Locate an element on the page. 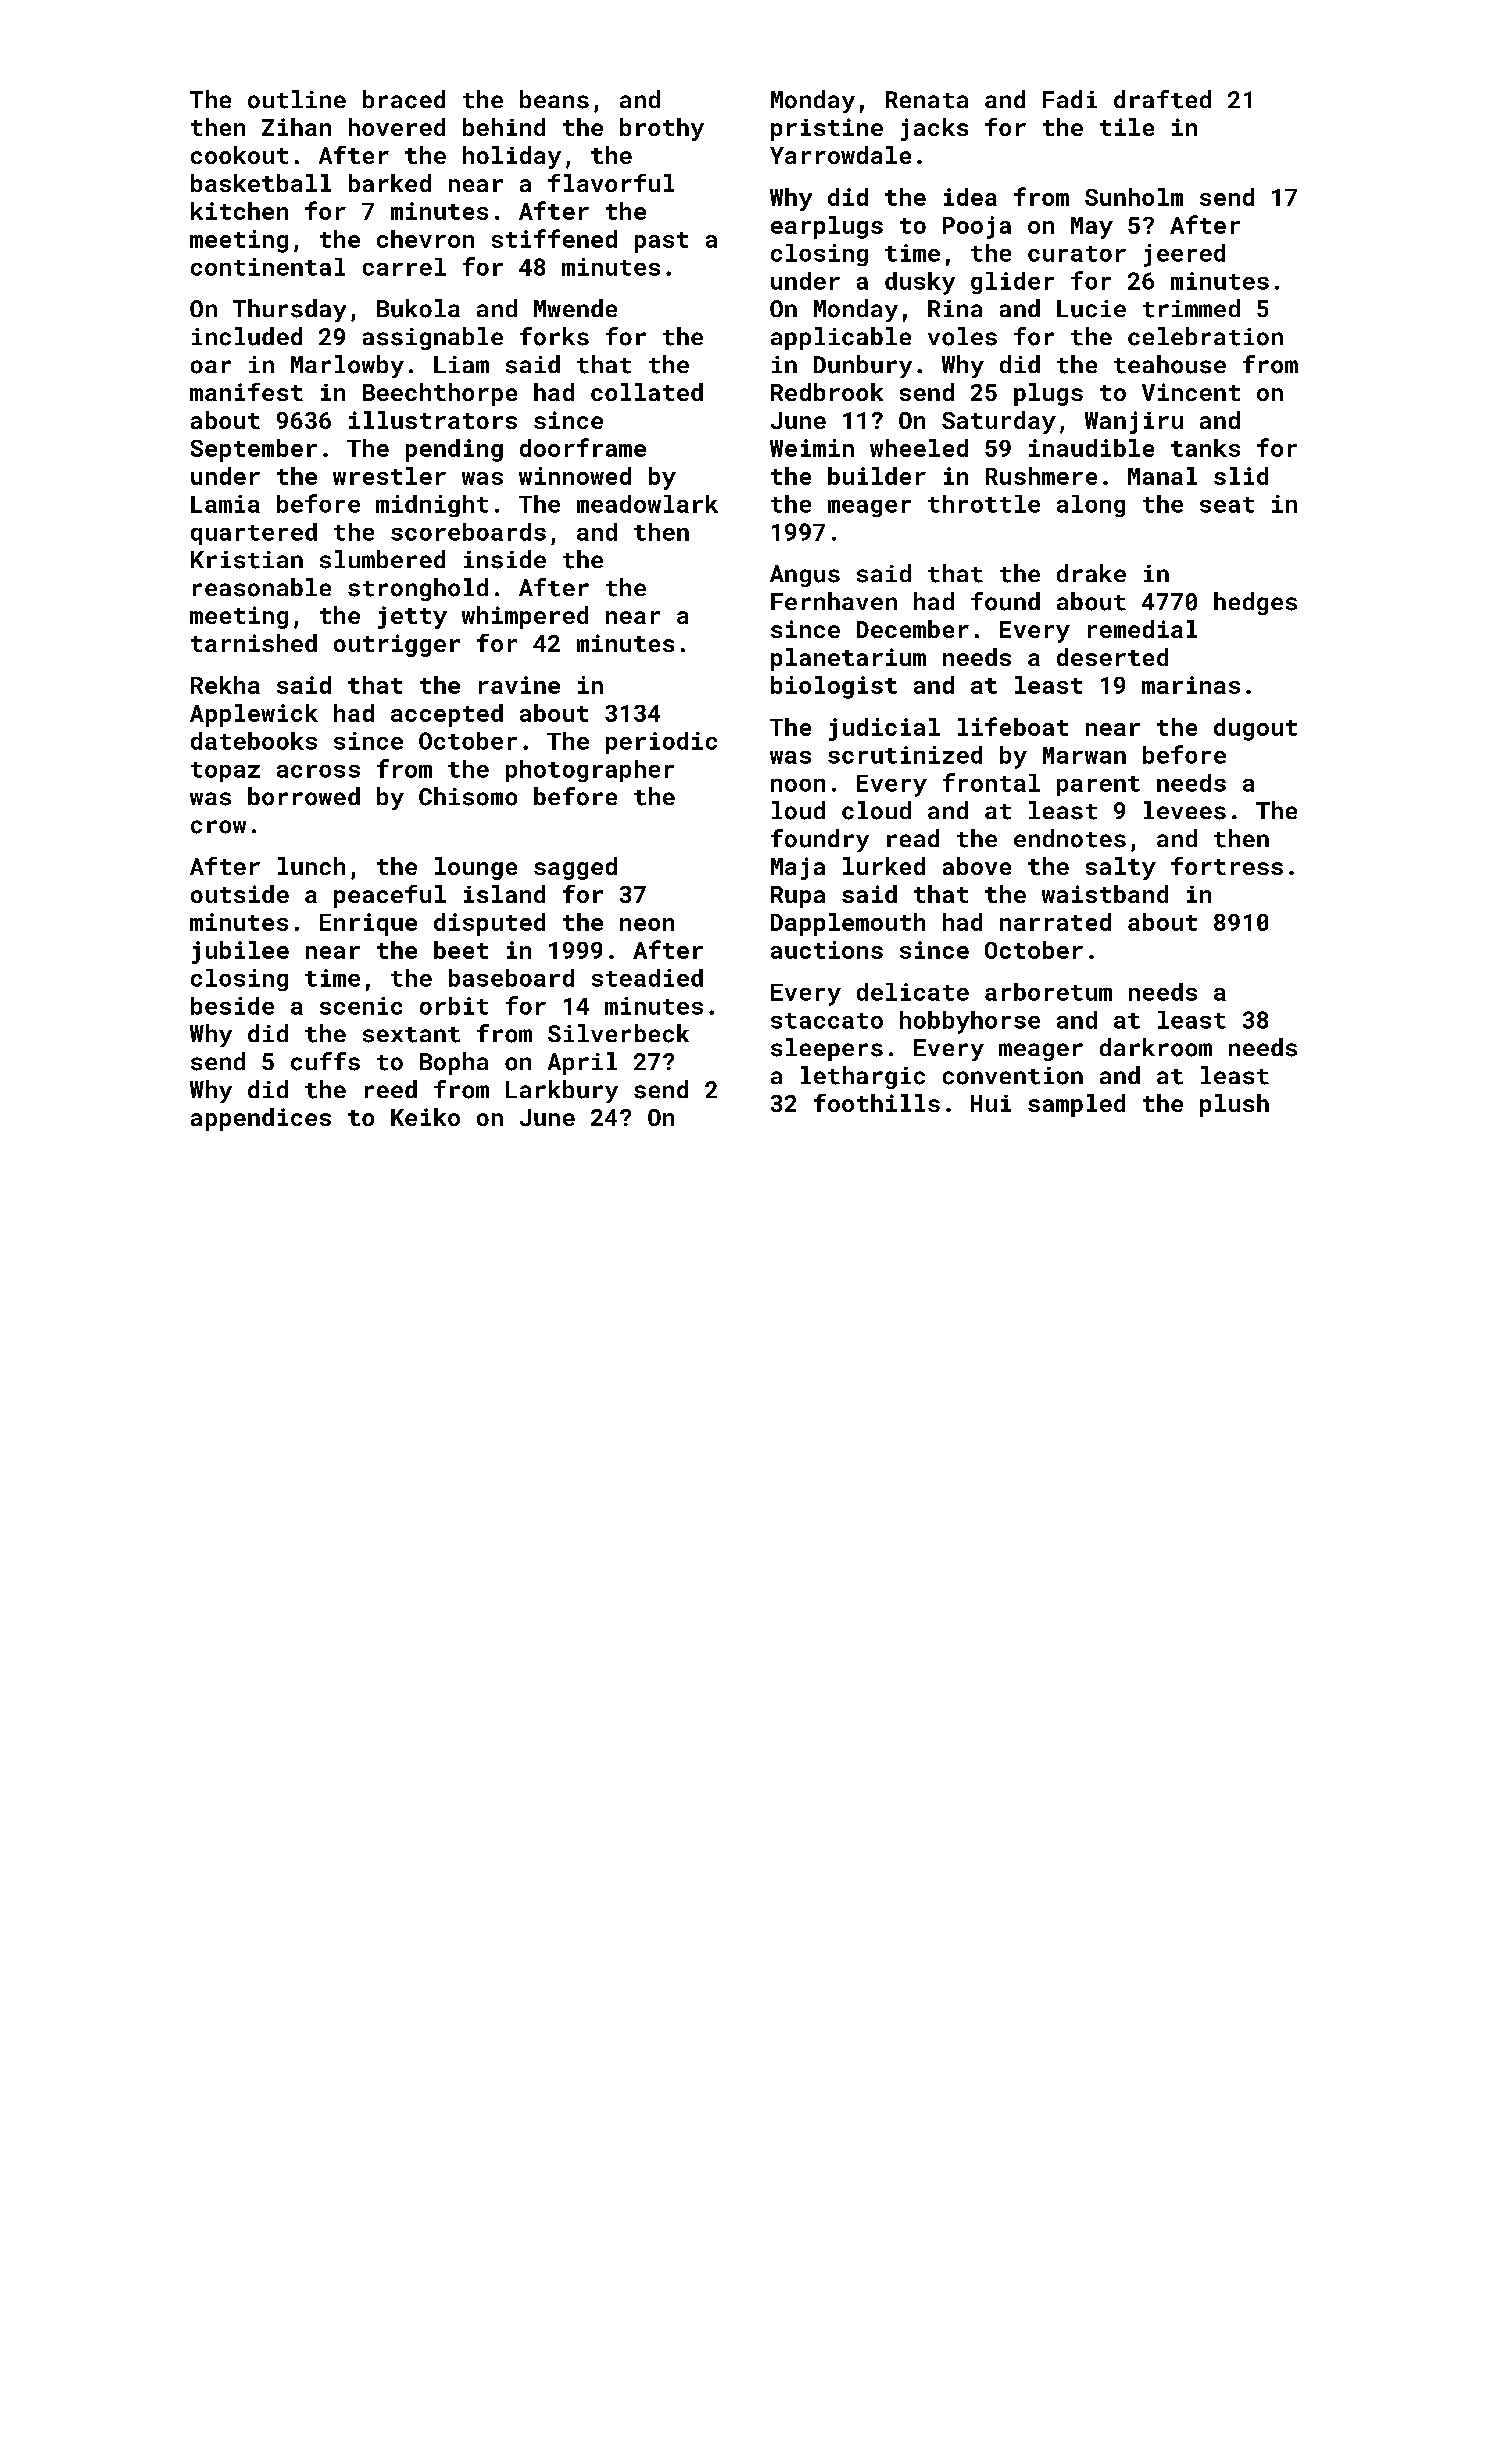 This image has height=2464, width=1496. inside is located at coordinates (505, 559).
